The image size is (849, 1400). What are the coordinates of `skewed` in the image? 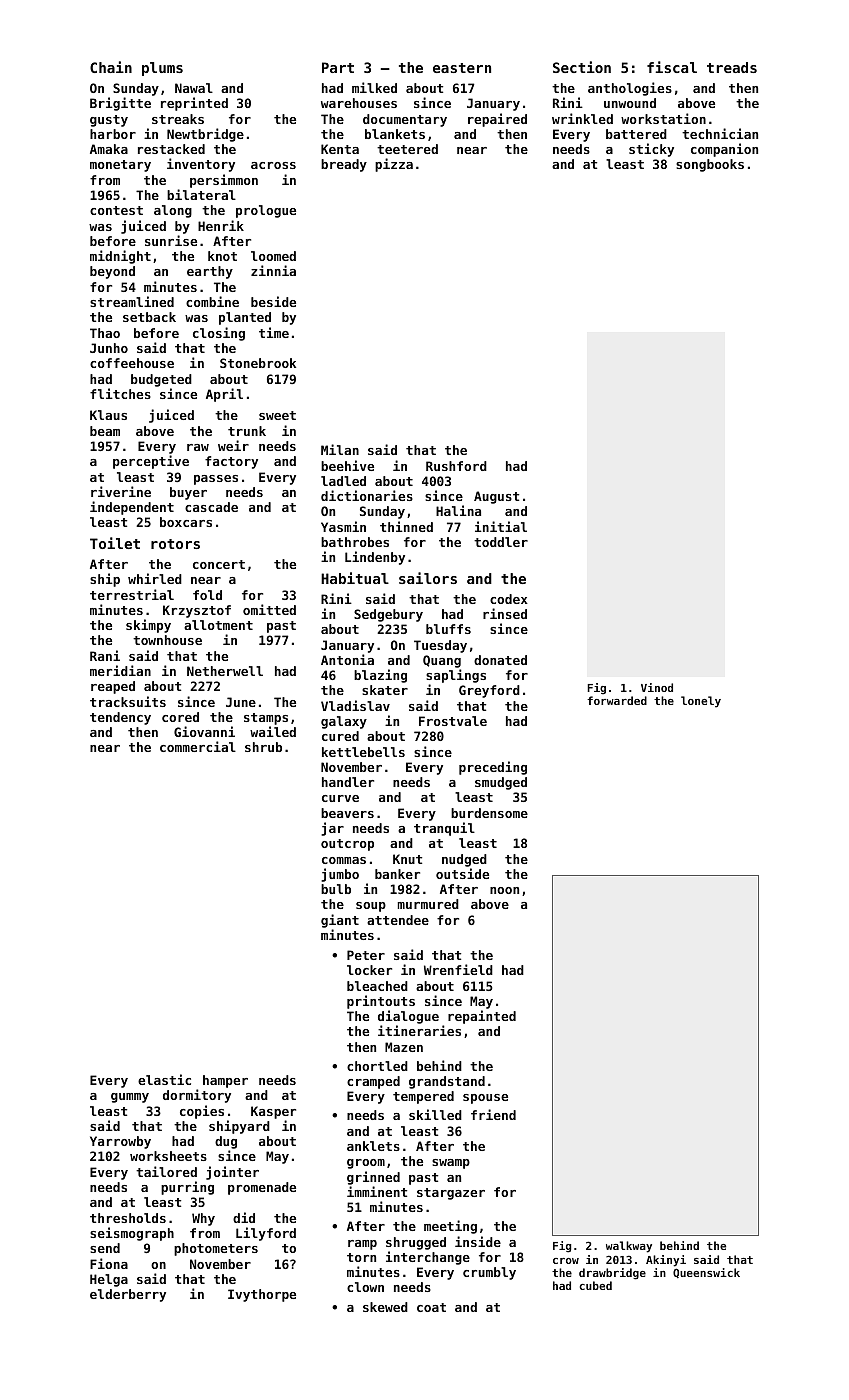 It's located at (385, 1307).
